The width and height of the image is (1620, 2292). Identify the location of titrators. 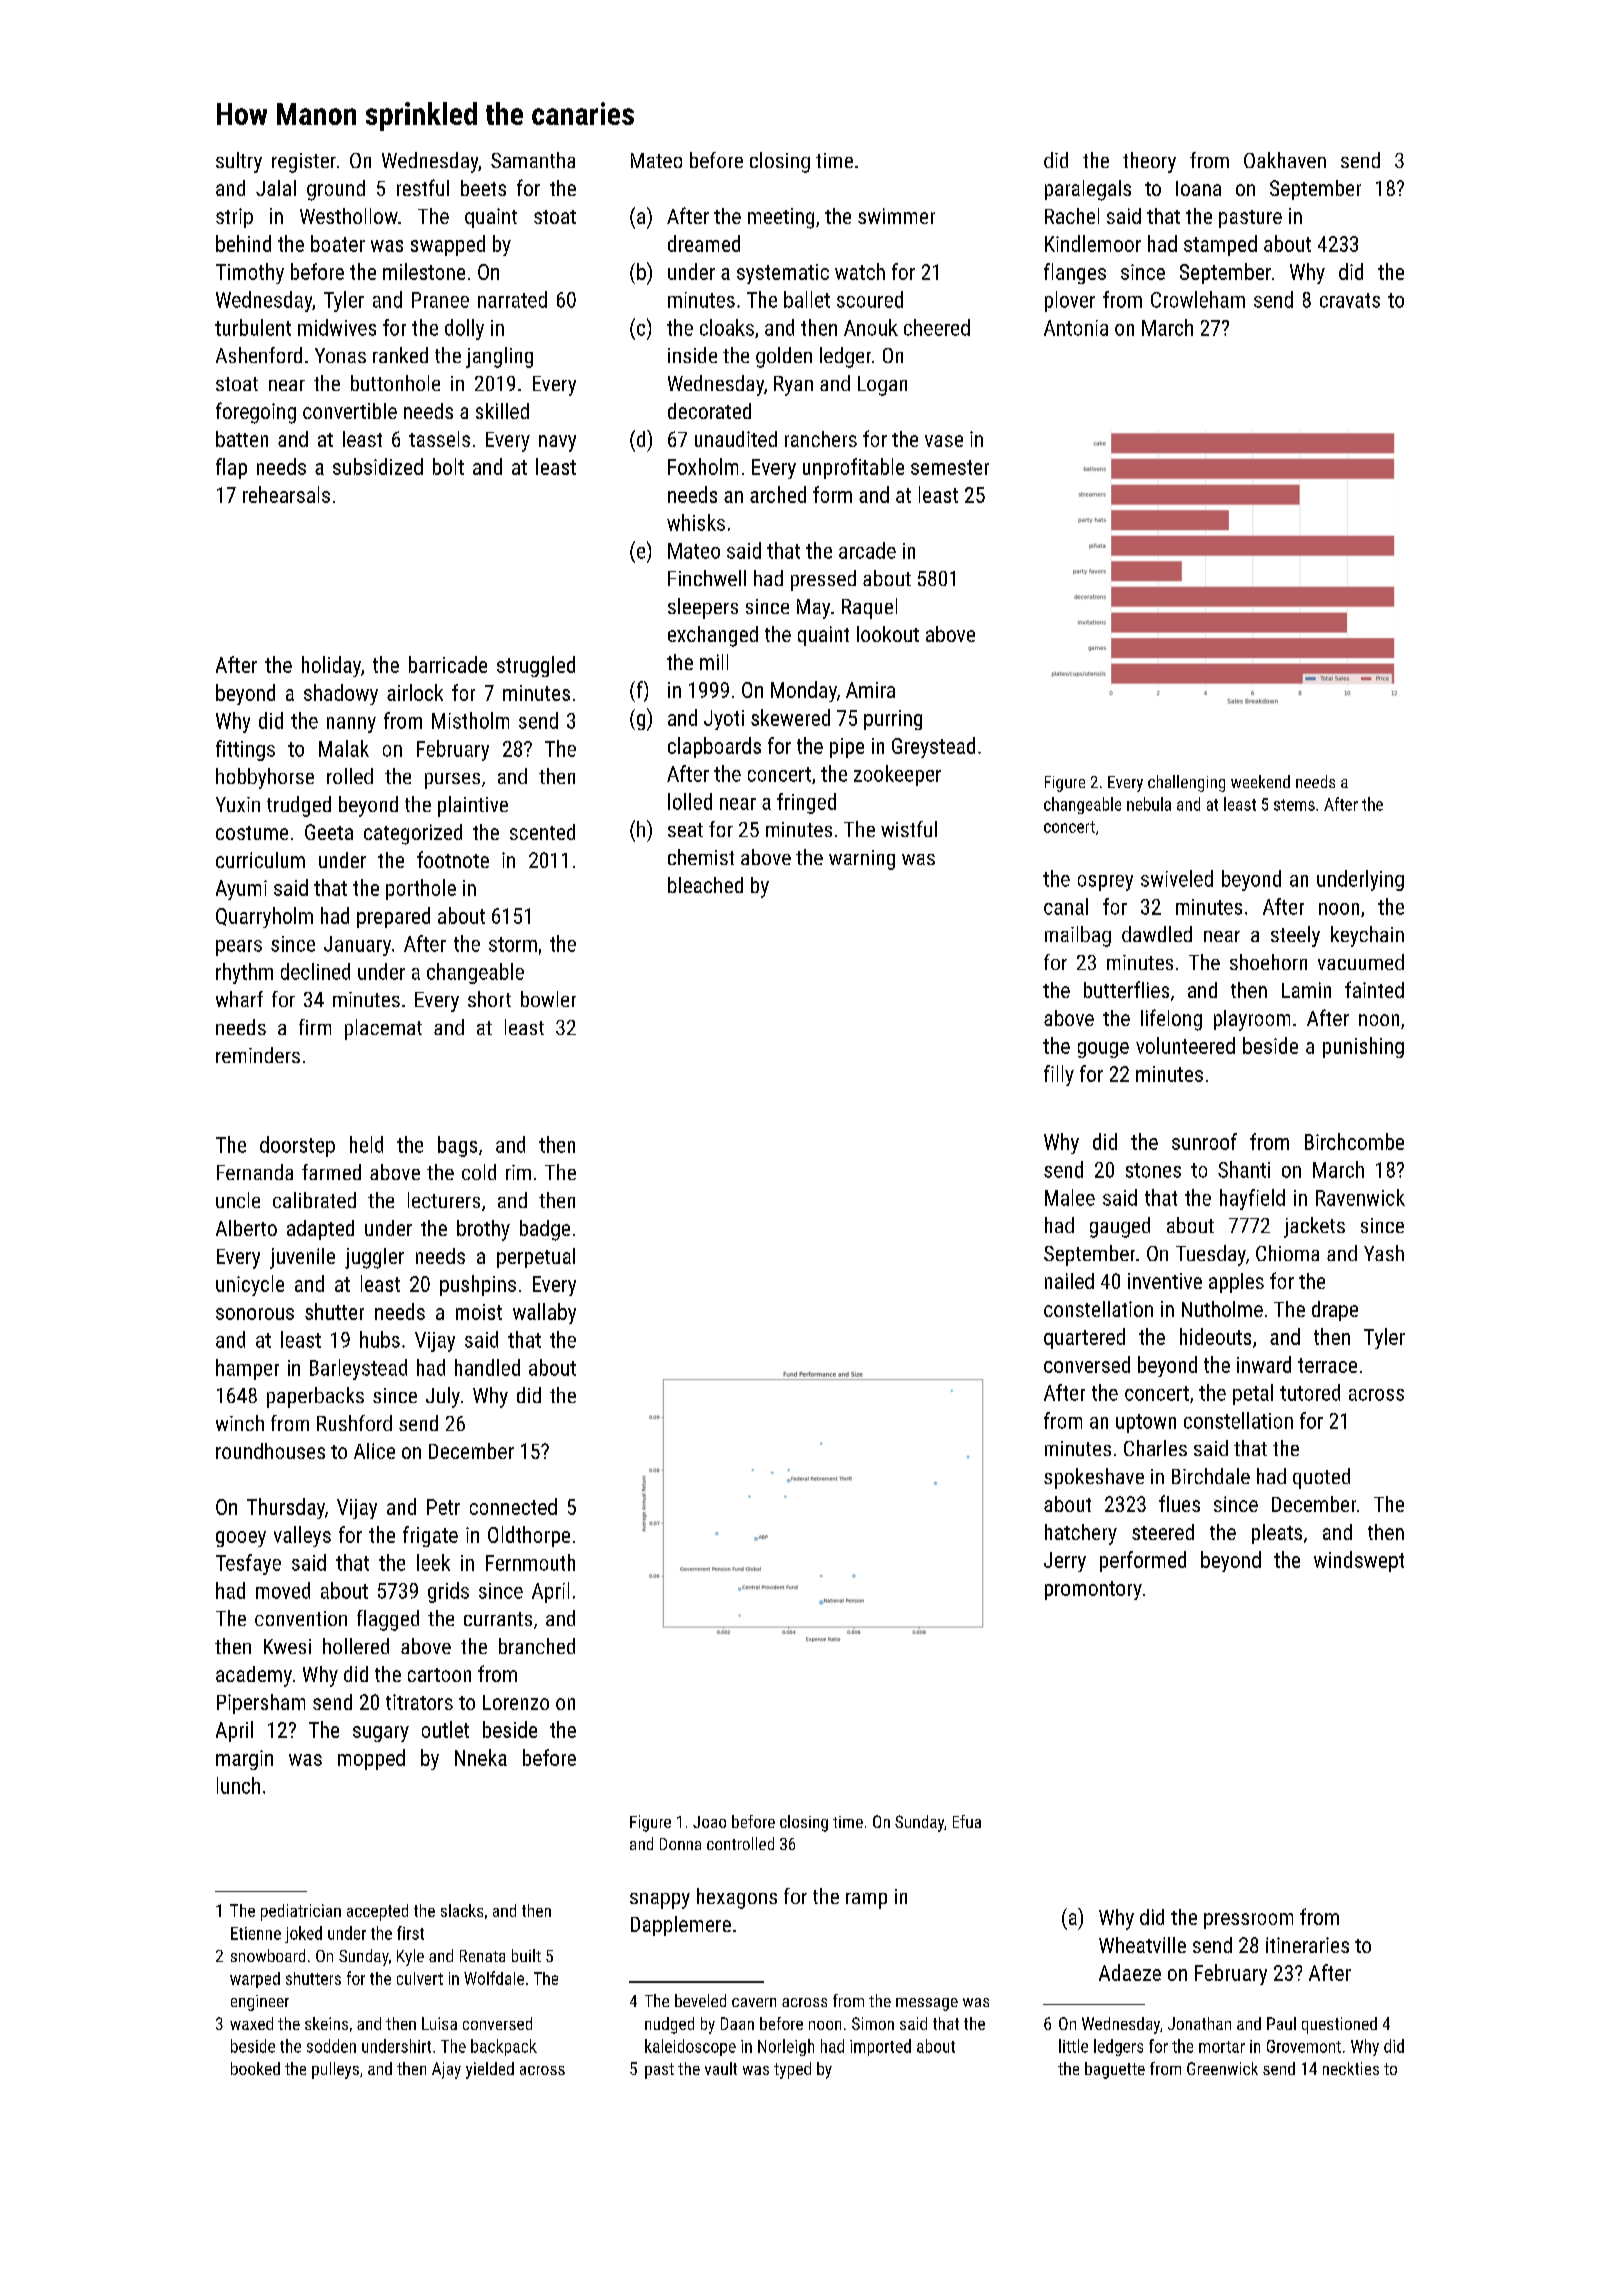
(419, 1702).
